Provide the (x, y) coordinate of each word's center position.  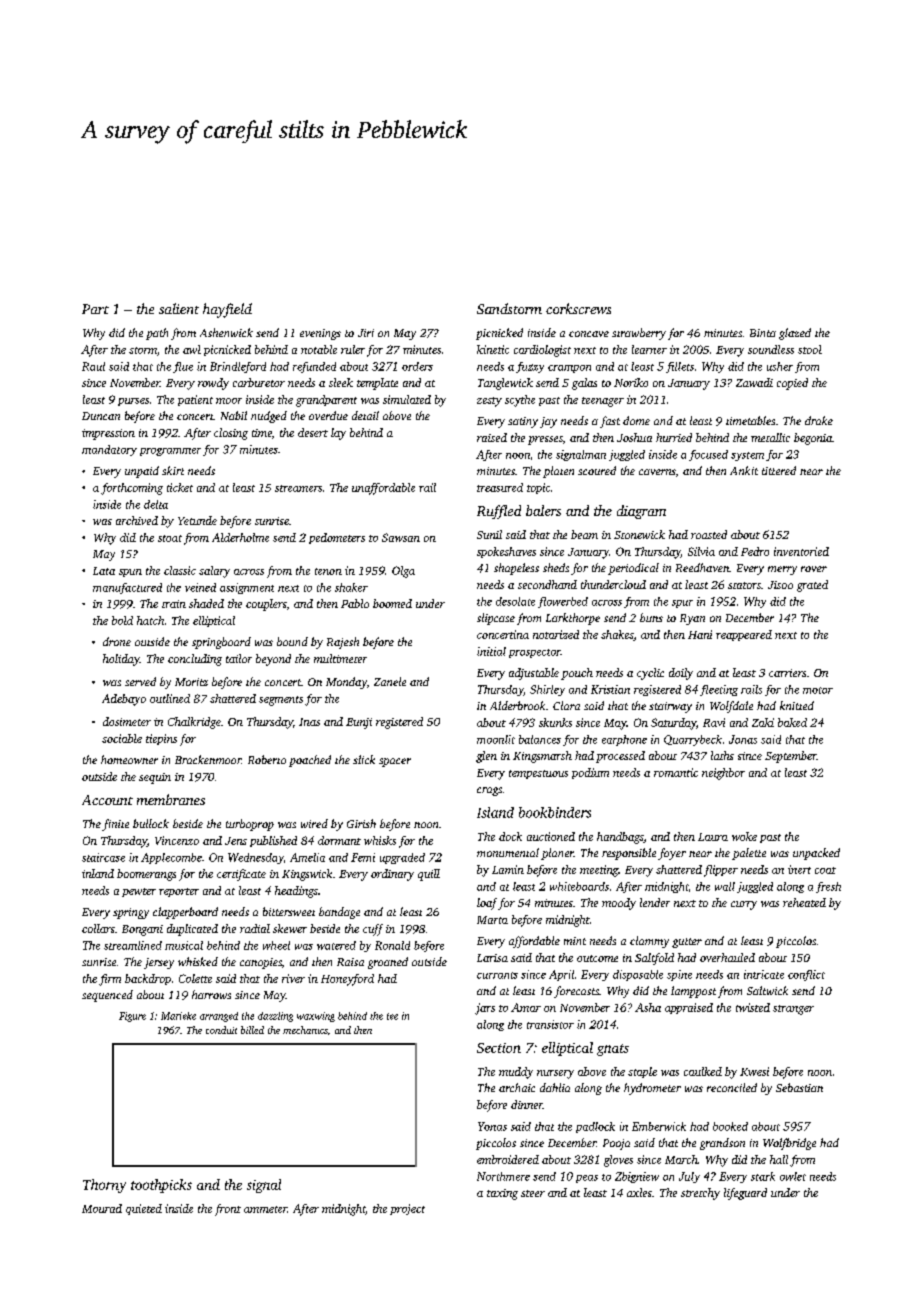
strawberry (639, 334)
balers (543, 510)
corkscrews (578, 308)
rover (814, 569)
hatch (150, 620)
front (228, 1210)
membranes (171, 799)
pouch (577, 674)
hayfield (227, 310)
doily (681, 674)
